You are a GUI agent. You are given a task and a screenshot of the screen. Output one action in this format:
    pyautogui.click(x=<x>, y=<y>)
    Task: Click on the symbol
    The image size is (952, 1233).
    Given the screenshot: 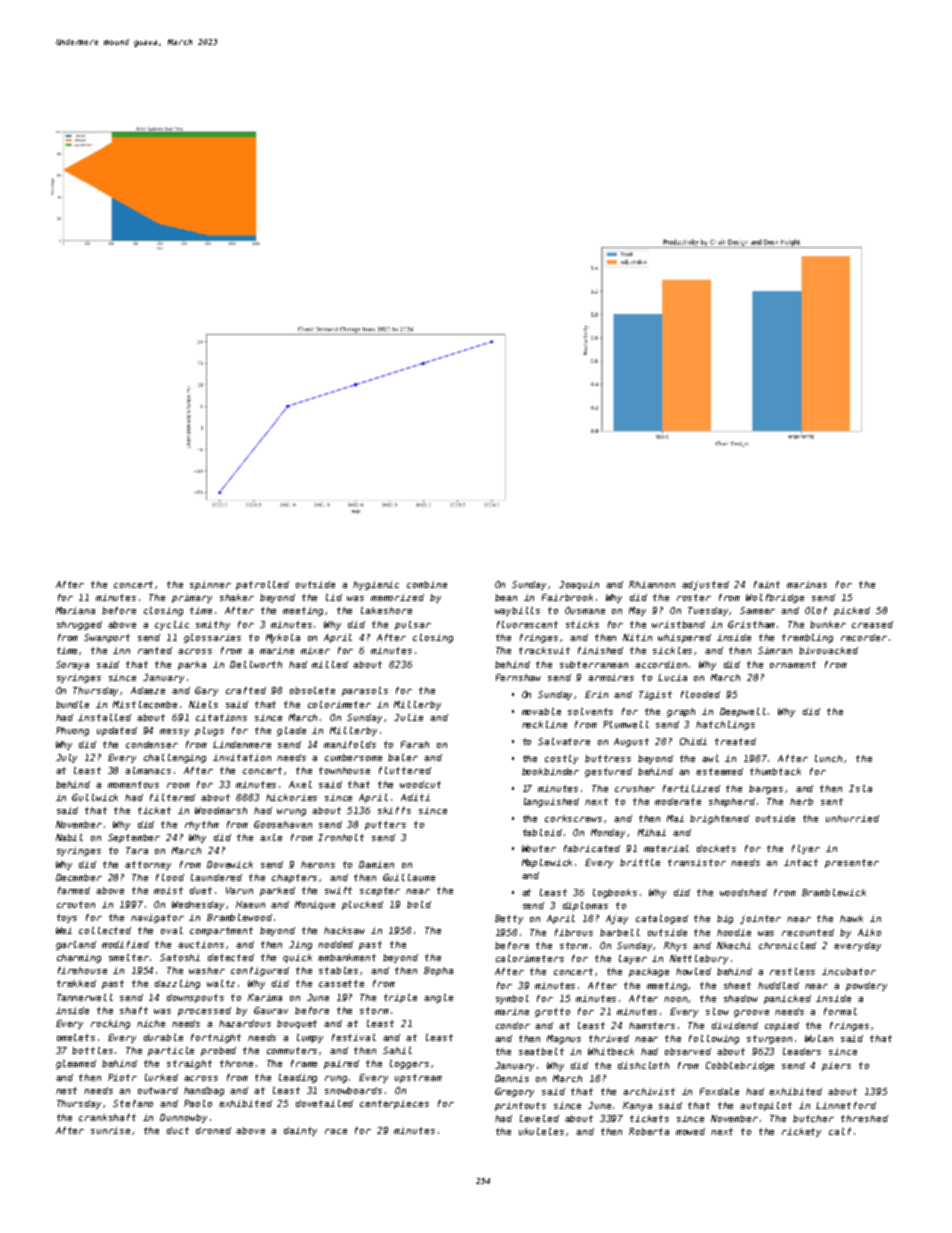 What is the action you would take?
    pyautogui.click(x=512, y=999)
